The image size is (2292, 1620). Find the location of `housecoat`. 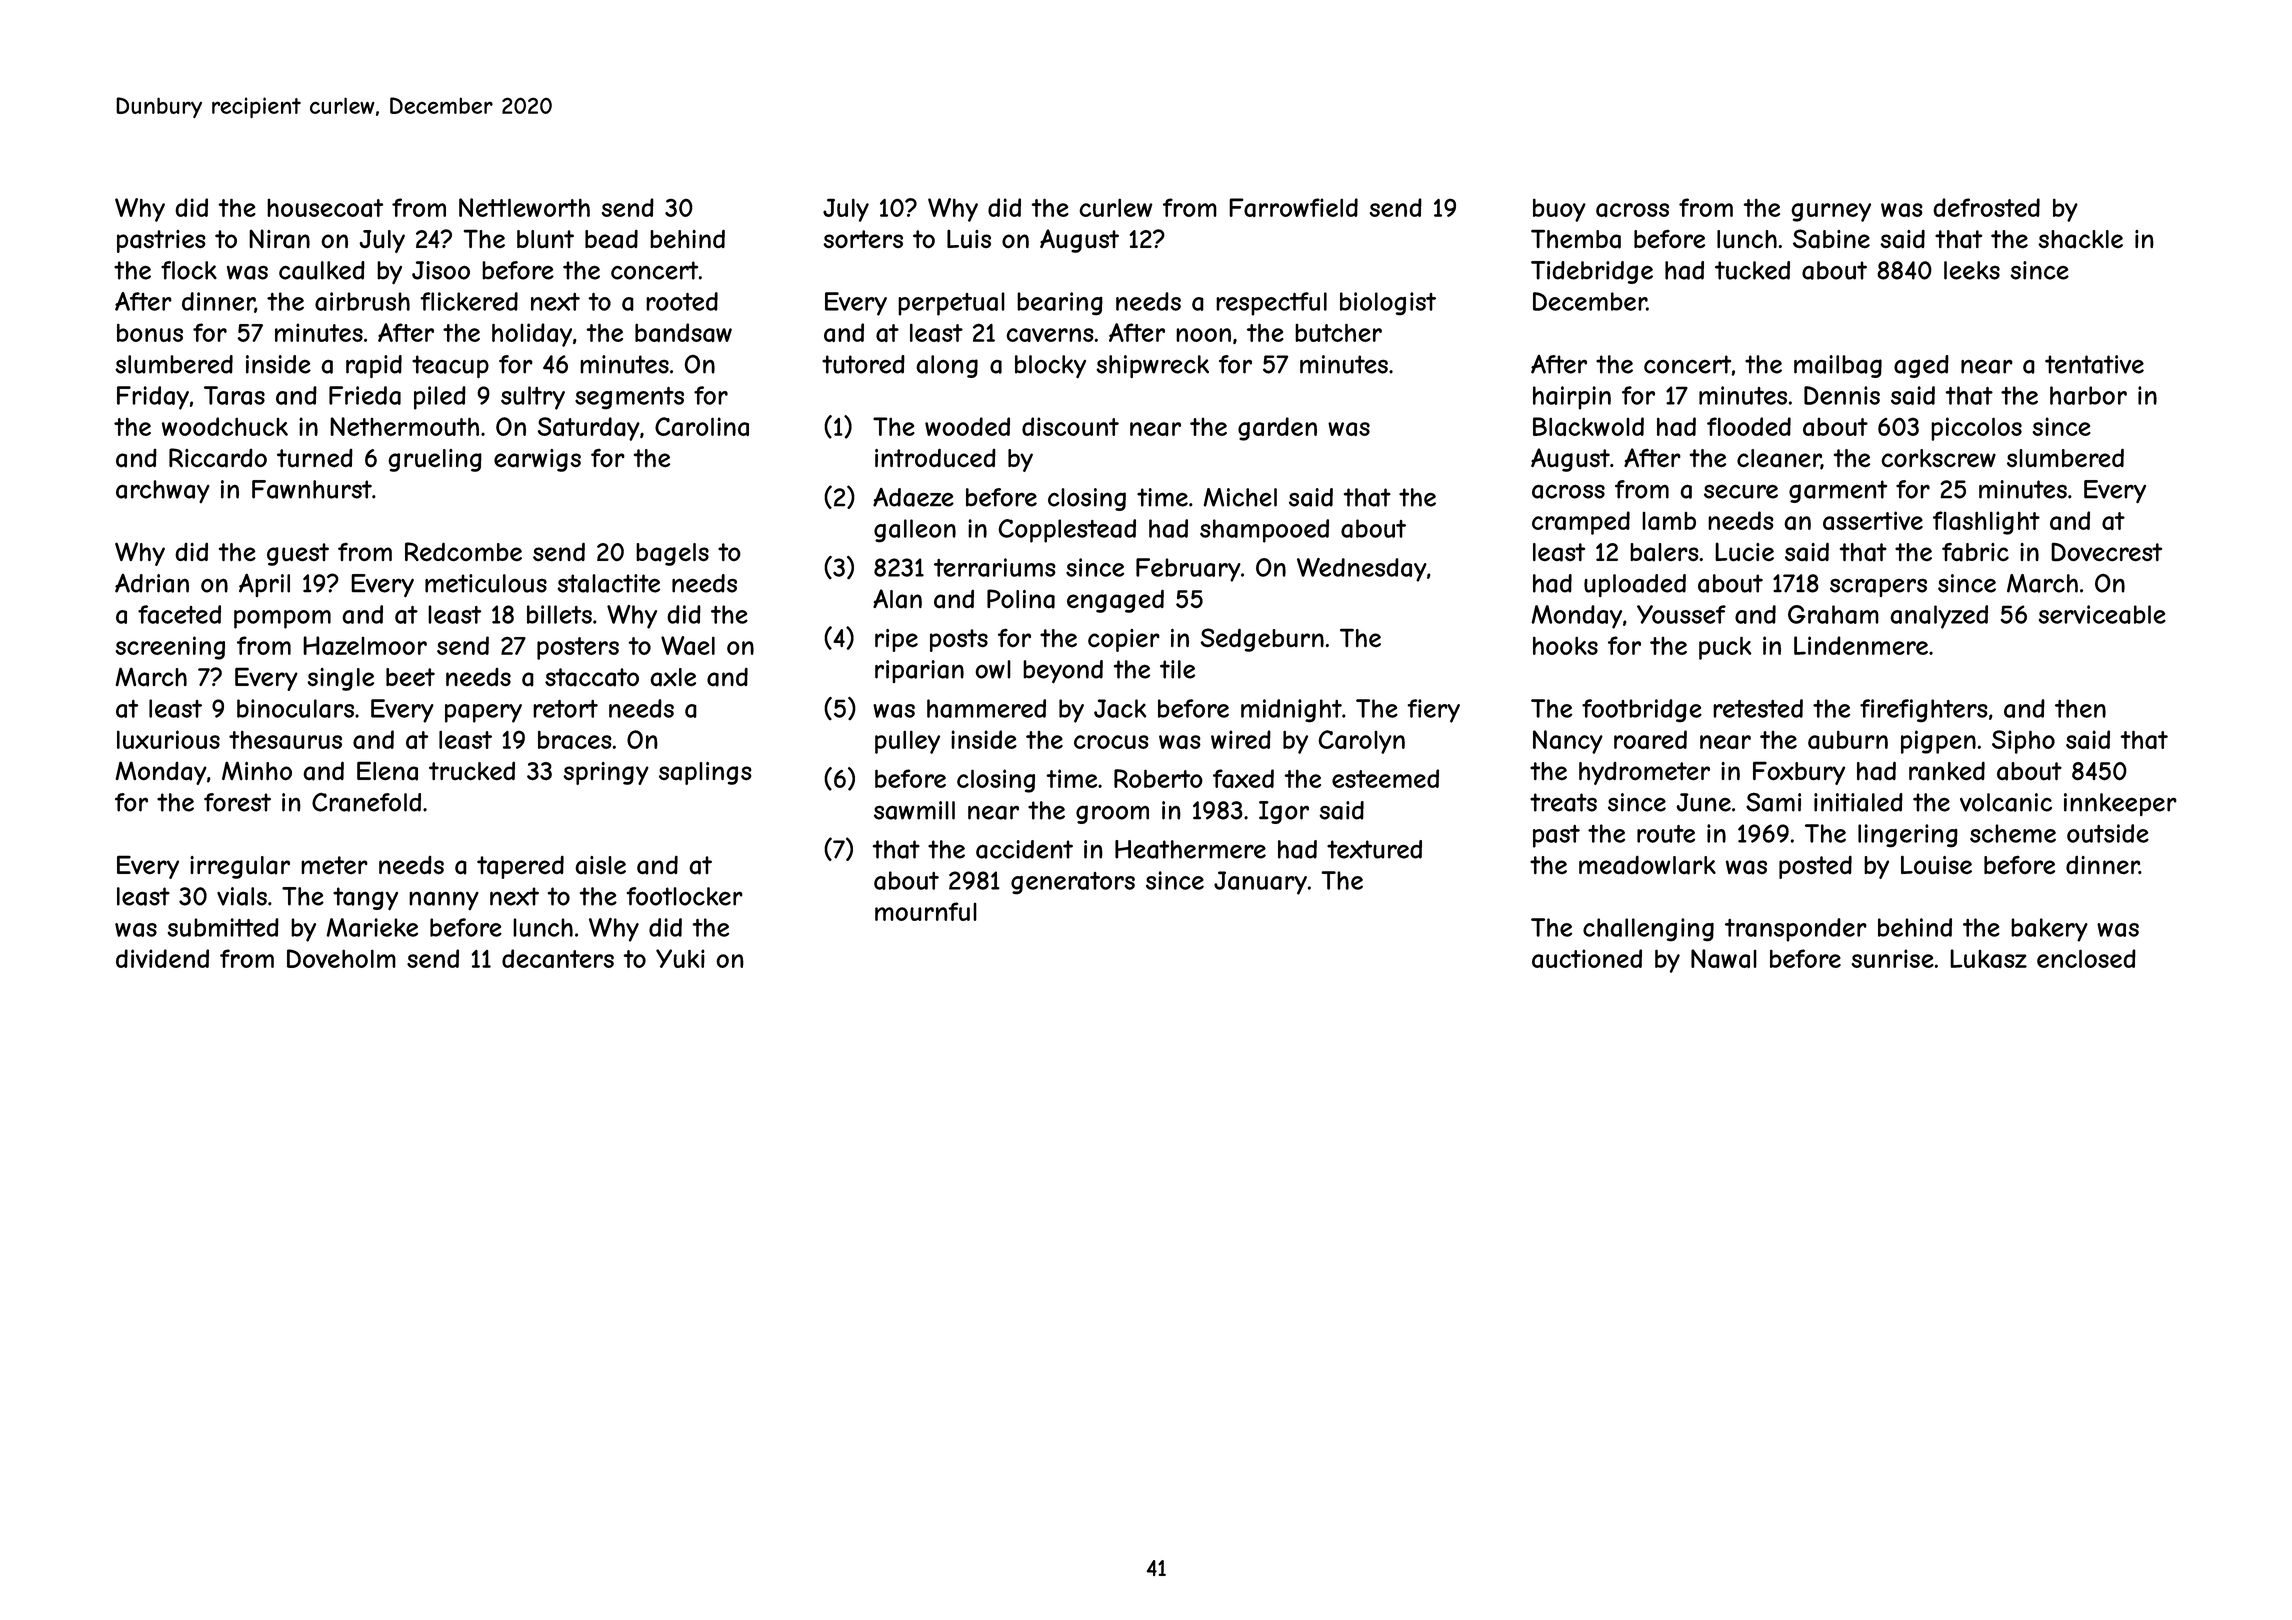

housecoat is located at coordinates (325, 208).
